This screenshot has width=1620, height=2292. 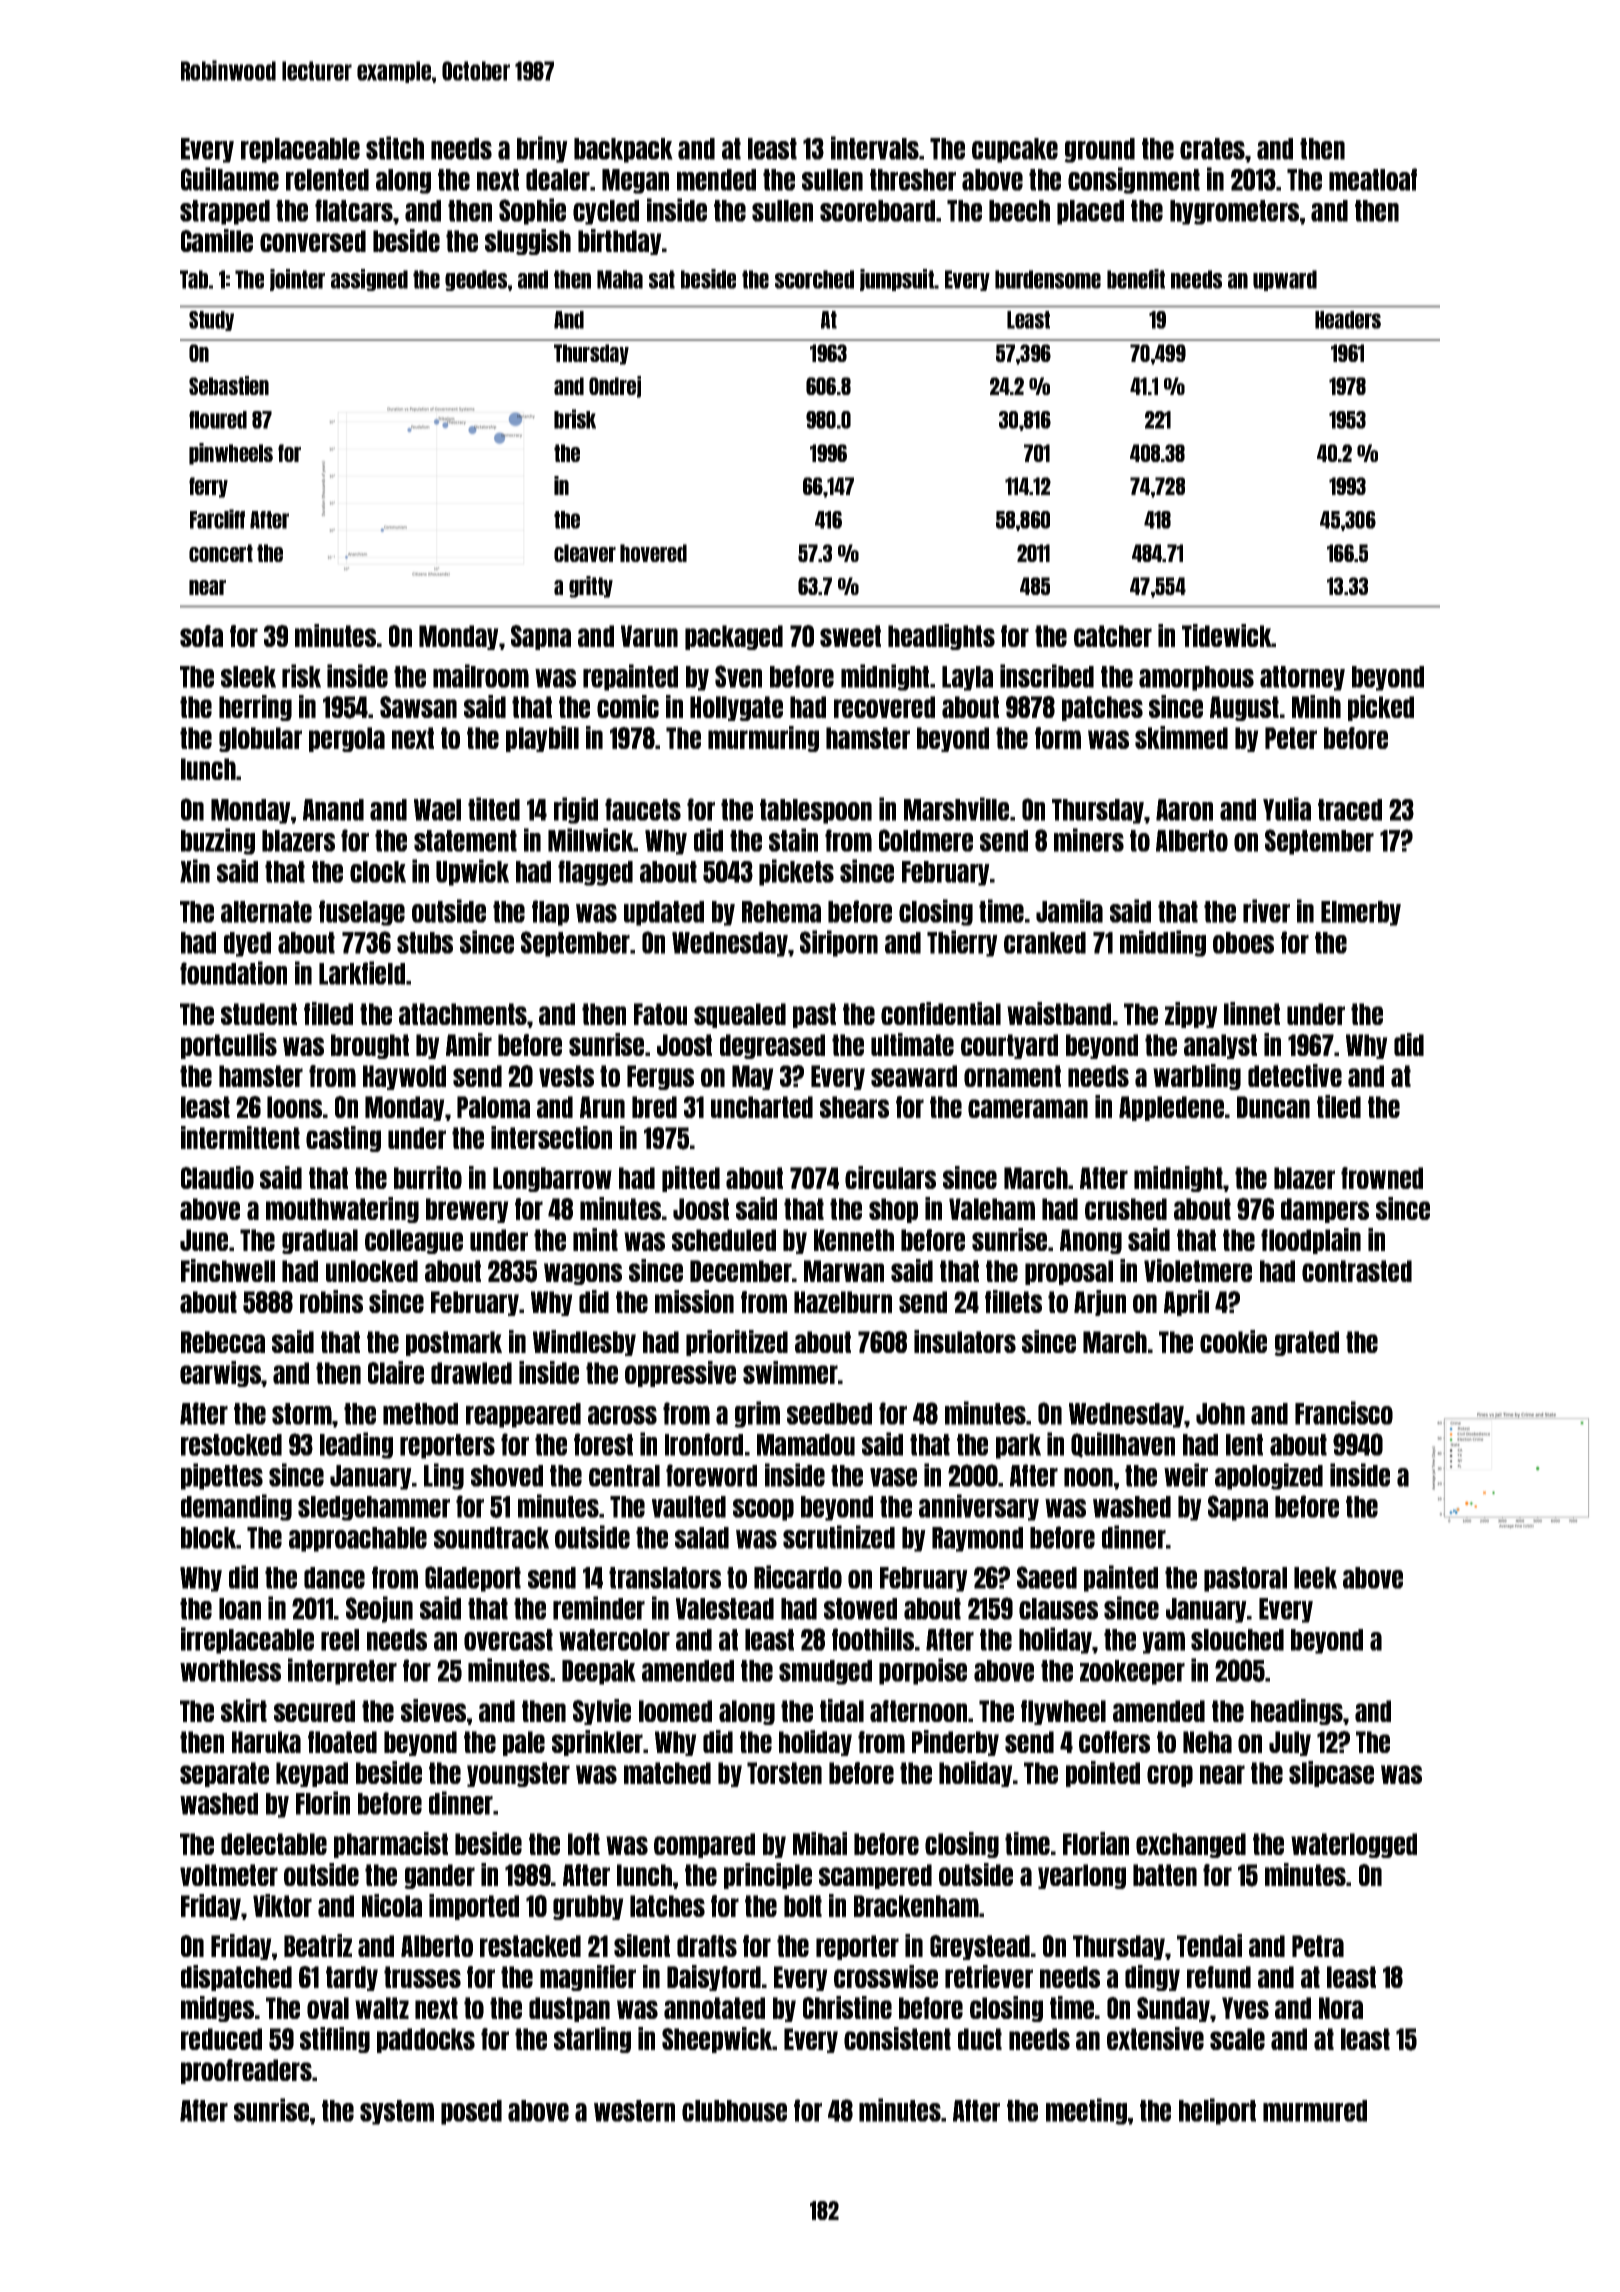 I want to click on cleaver, so click(x=585, y=553).
